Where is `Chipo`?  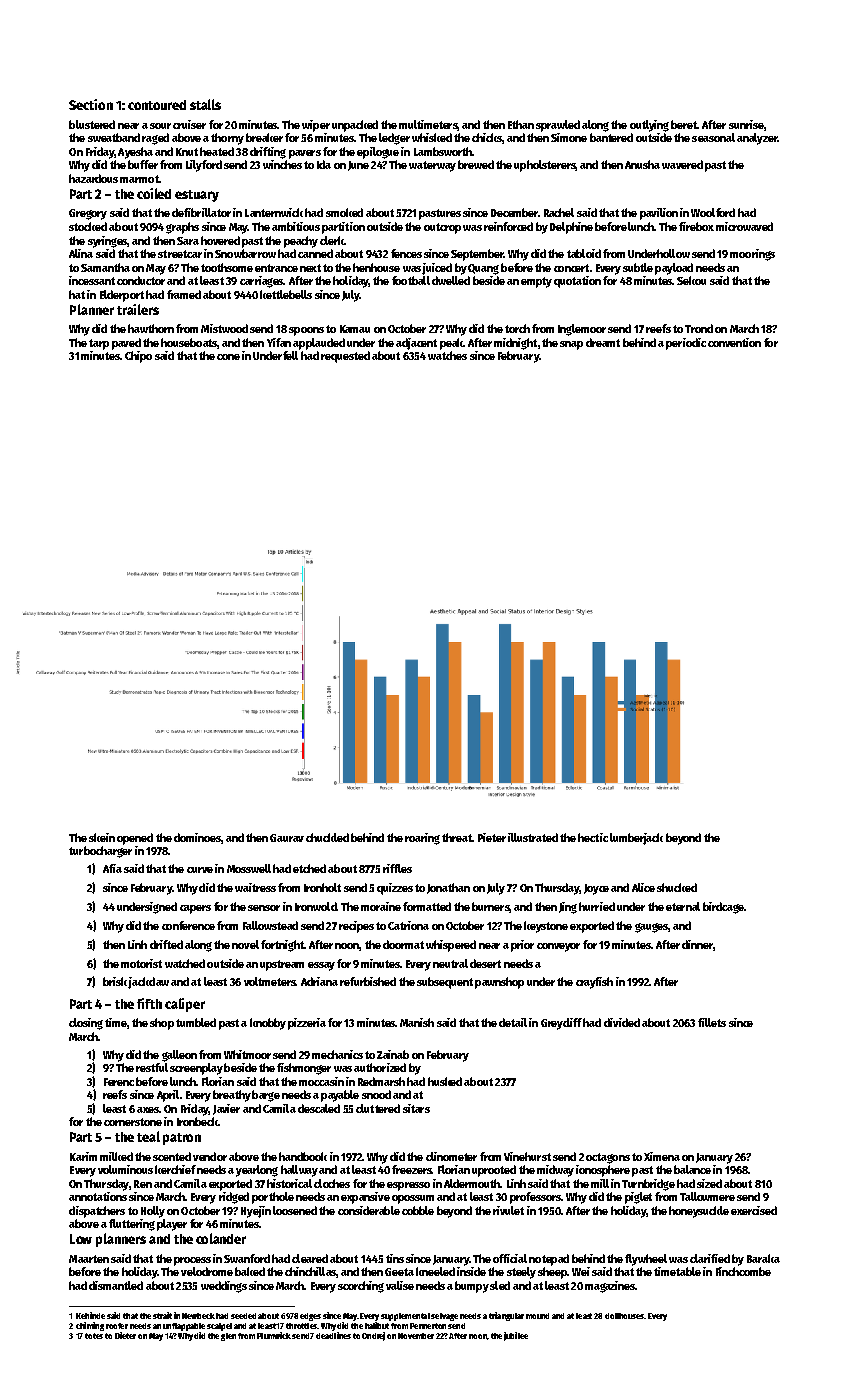
Chipo is located at coordinates (138, 357).
